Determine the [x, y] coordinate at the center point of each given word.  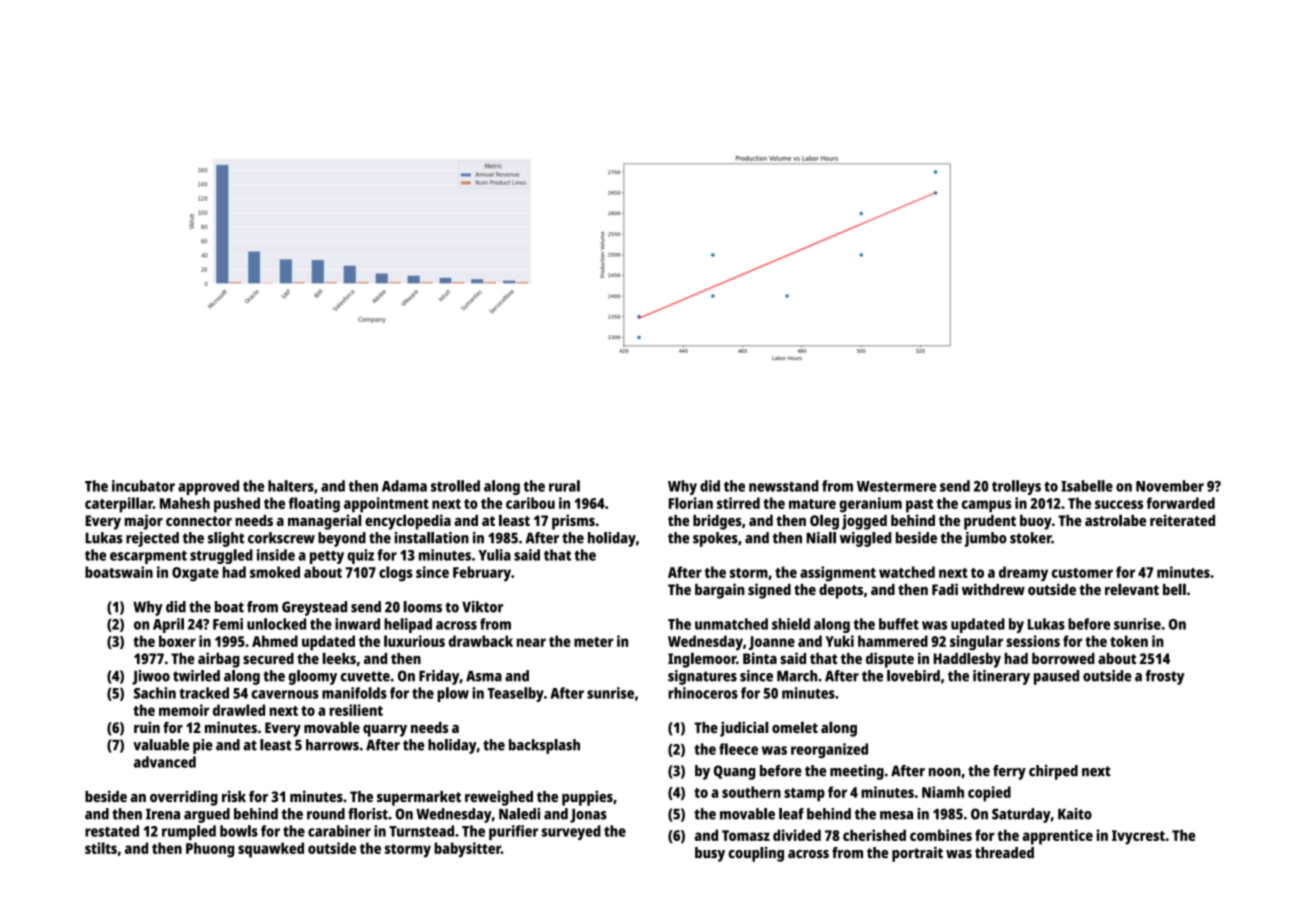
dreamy [1023, 574]
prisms [573, 522]
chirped [1053, 772]
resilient [356, 710]
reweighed [499, 798]
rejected [152, 539]
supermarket [419, 798]
